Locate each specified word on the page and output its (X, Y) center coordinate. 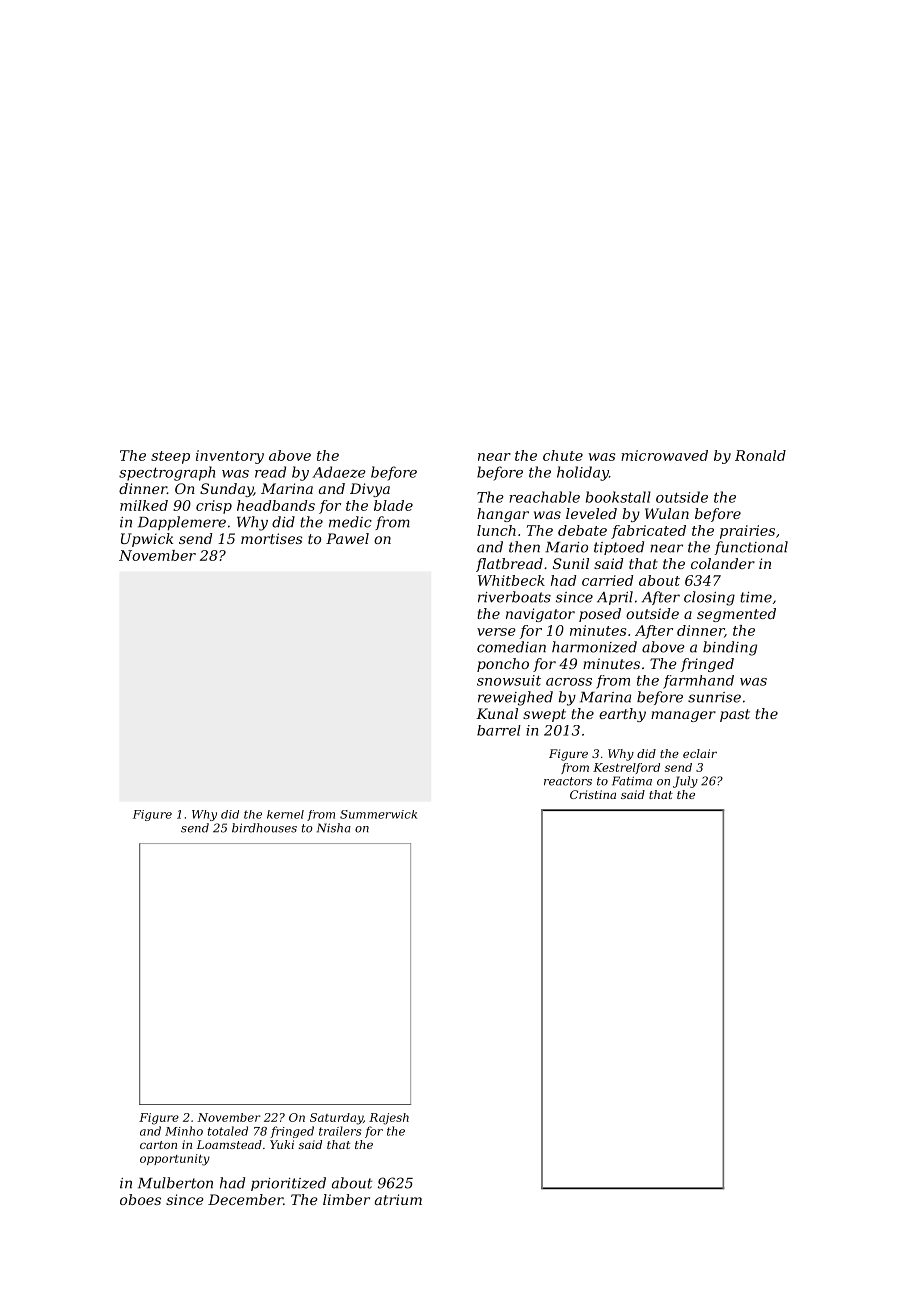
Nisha (334, 828)
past (735, 715)
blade (393, 505)
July (685, 782)
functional (751, 548)
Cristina (593, 794)
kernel (285, 814)
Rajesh (389, 1119)
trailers (340, 1131)
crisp (214, 507)
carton (158, 1145)
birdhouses (264, 828)
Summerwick (378, 814)
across (569, 682)
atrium (398, 1199)
